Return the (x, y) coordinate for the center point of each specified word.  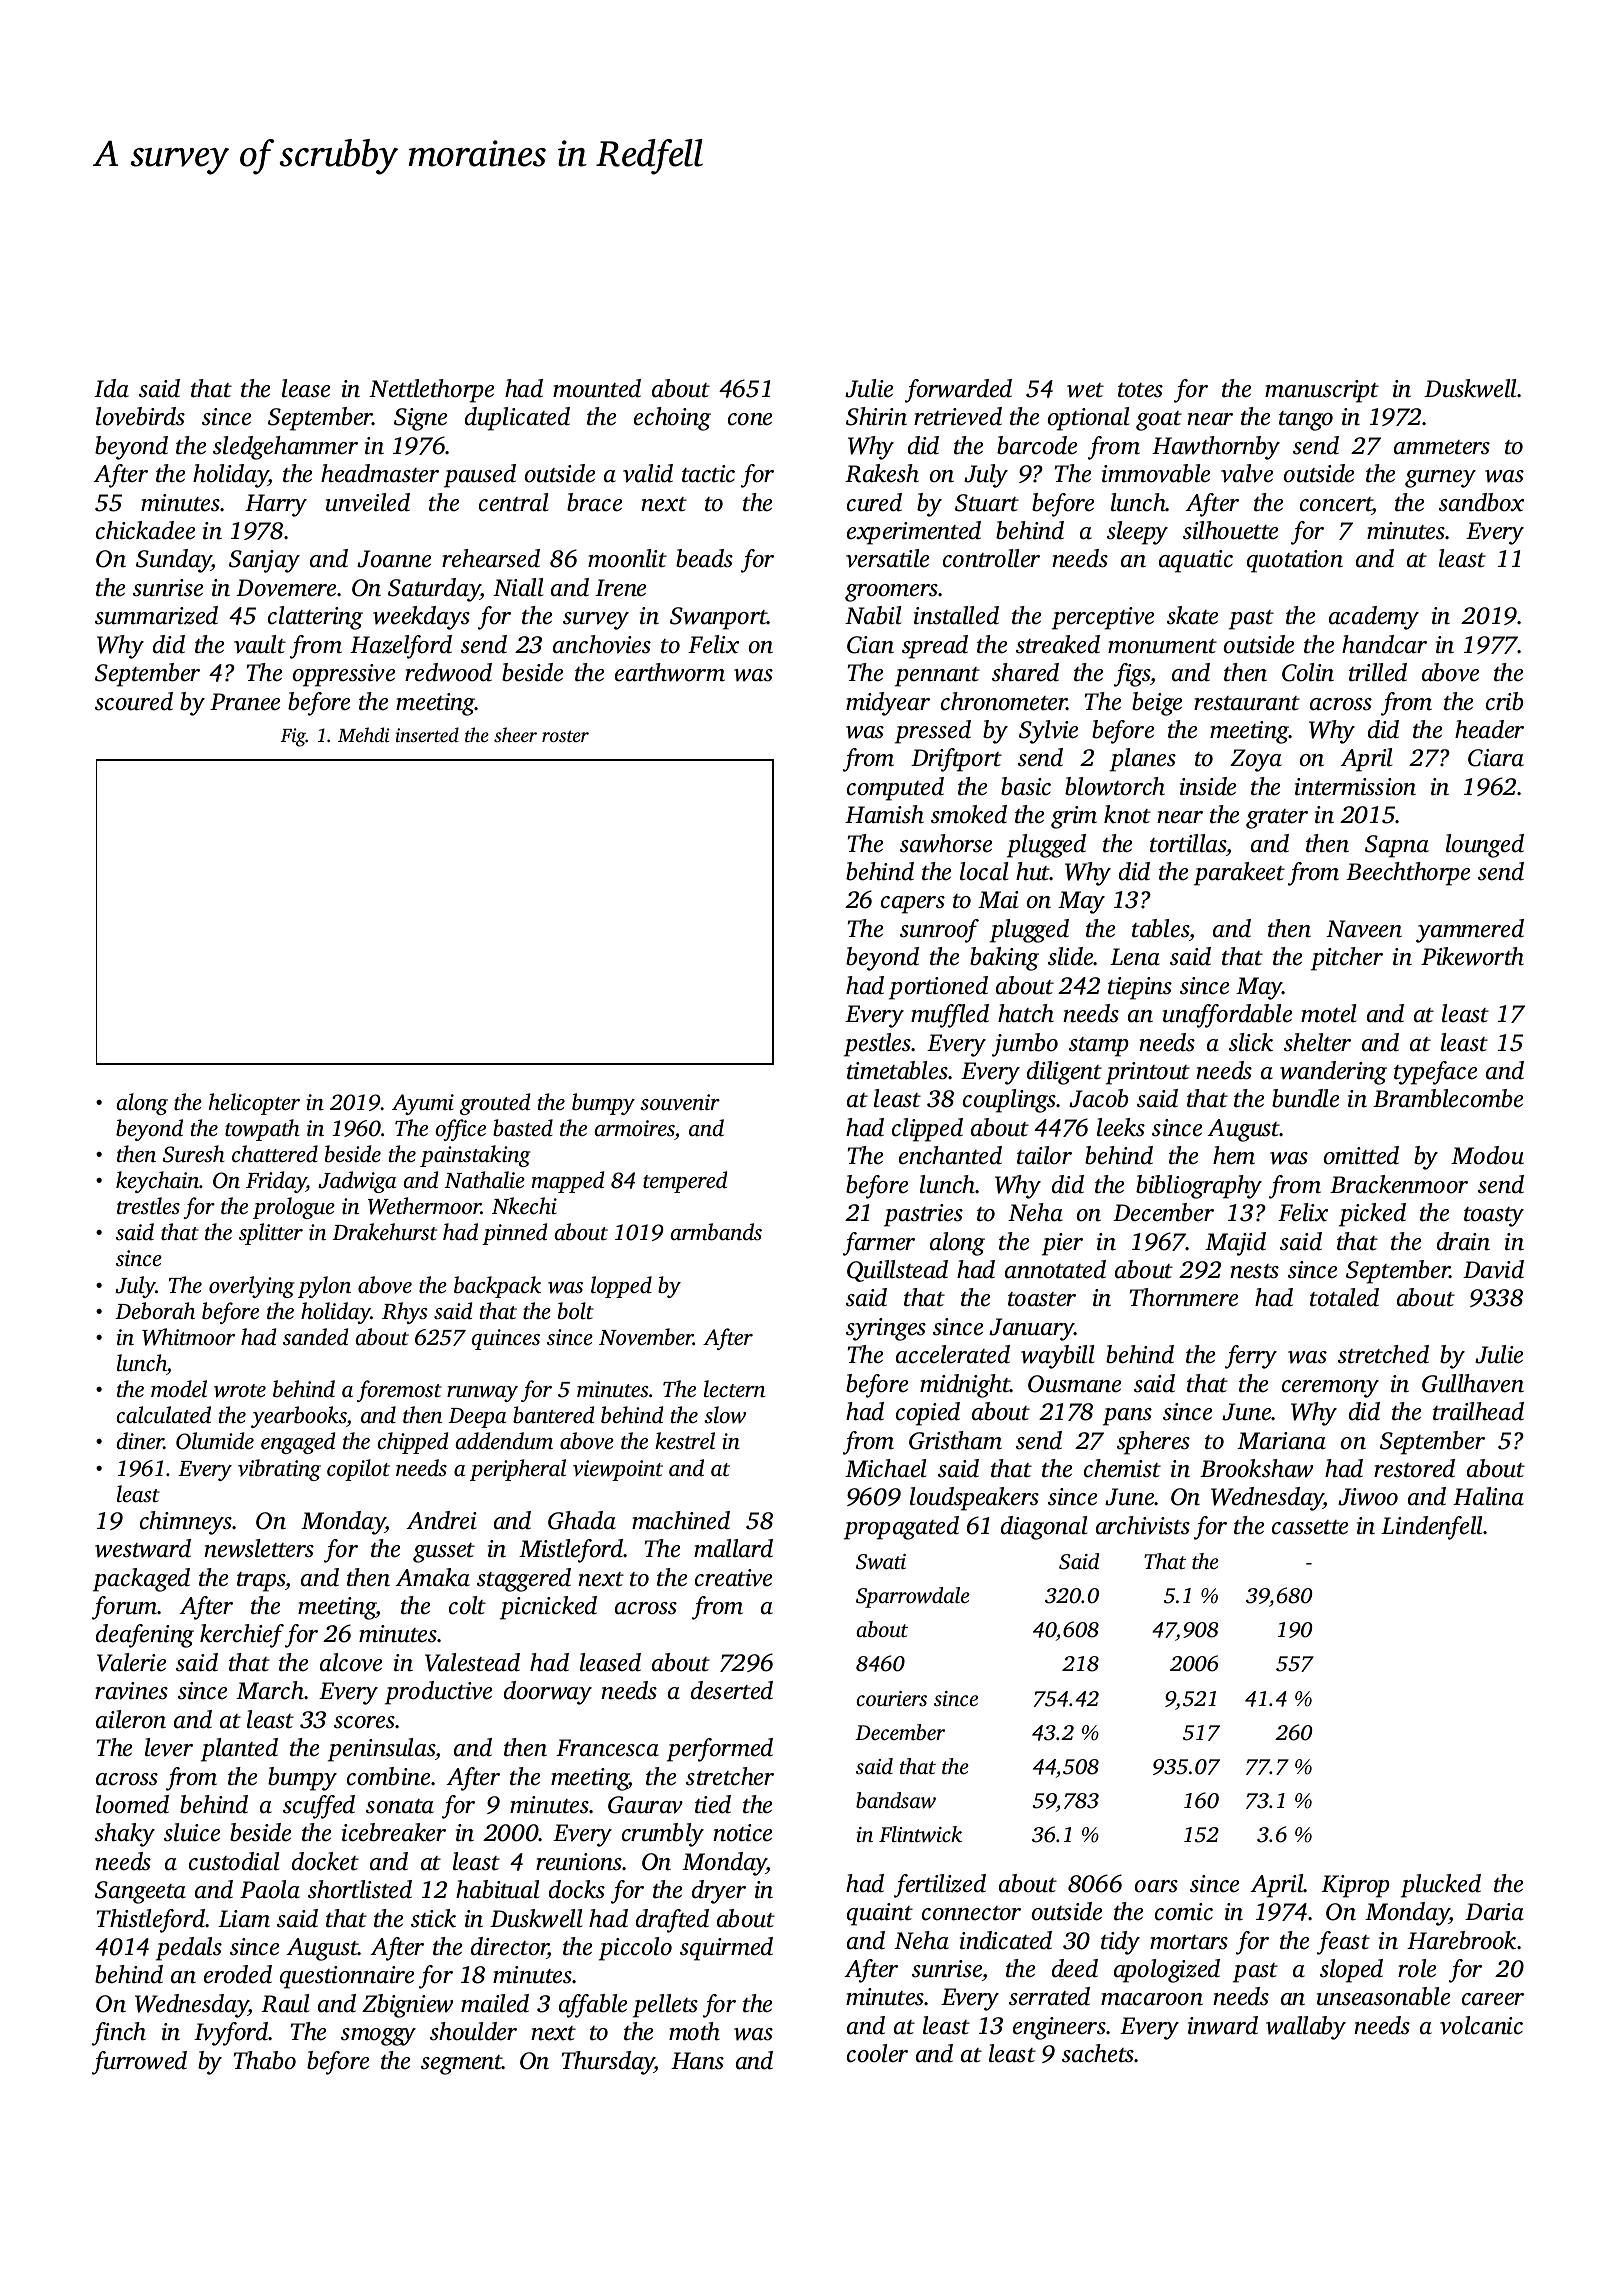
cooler (877, 2053)
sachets (1098, 2053)
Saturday (434, 590)
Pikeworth (1472, 956)
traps (261, 1582)
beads (704, 558)
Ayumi (423, 1104)
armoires (635, 1128)
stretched (1383, 1354)
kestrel (685, 1440)
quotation (1295, 561)
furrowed (139, 2063)
